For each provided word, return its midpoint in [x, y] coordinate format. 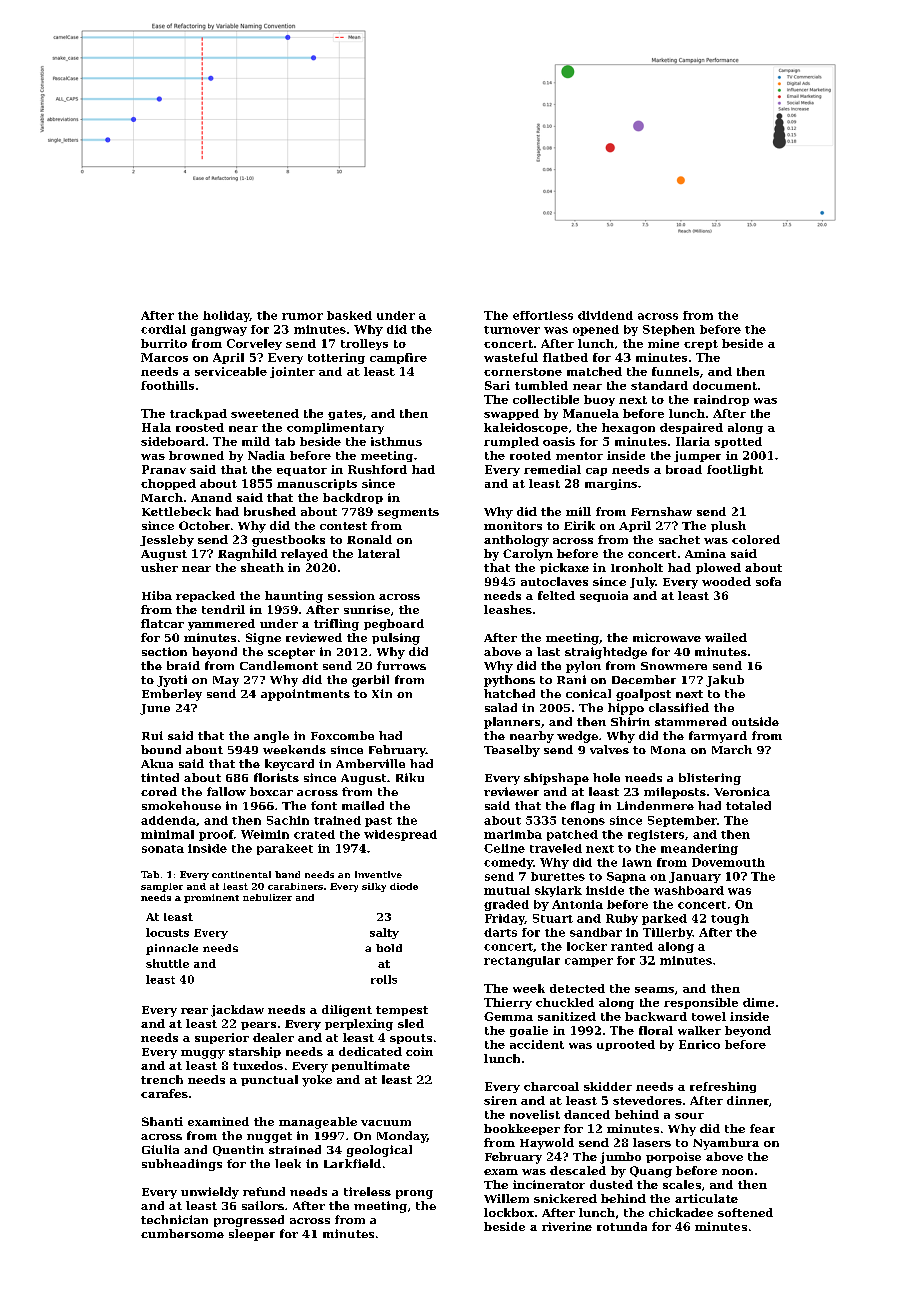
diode [404, 886]
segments [408, 513]
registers [656, 835]
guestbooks [288, 541]
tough [730, 919]
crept [701, 345]
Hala [156, 427]
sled [411, 1023]
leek [288, 1163]
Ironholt [637, 567]
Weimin [265, 834]
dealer [273, 1037]
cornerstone [523, 372]
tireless [367, 1191]
